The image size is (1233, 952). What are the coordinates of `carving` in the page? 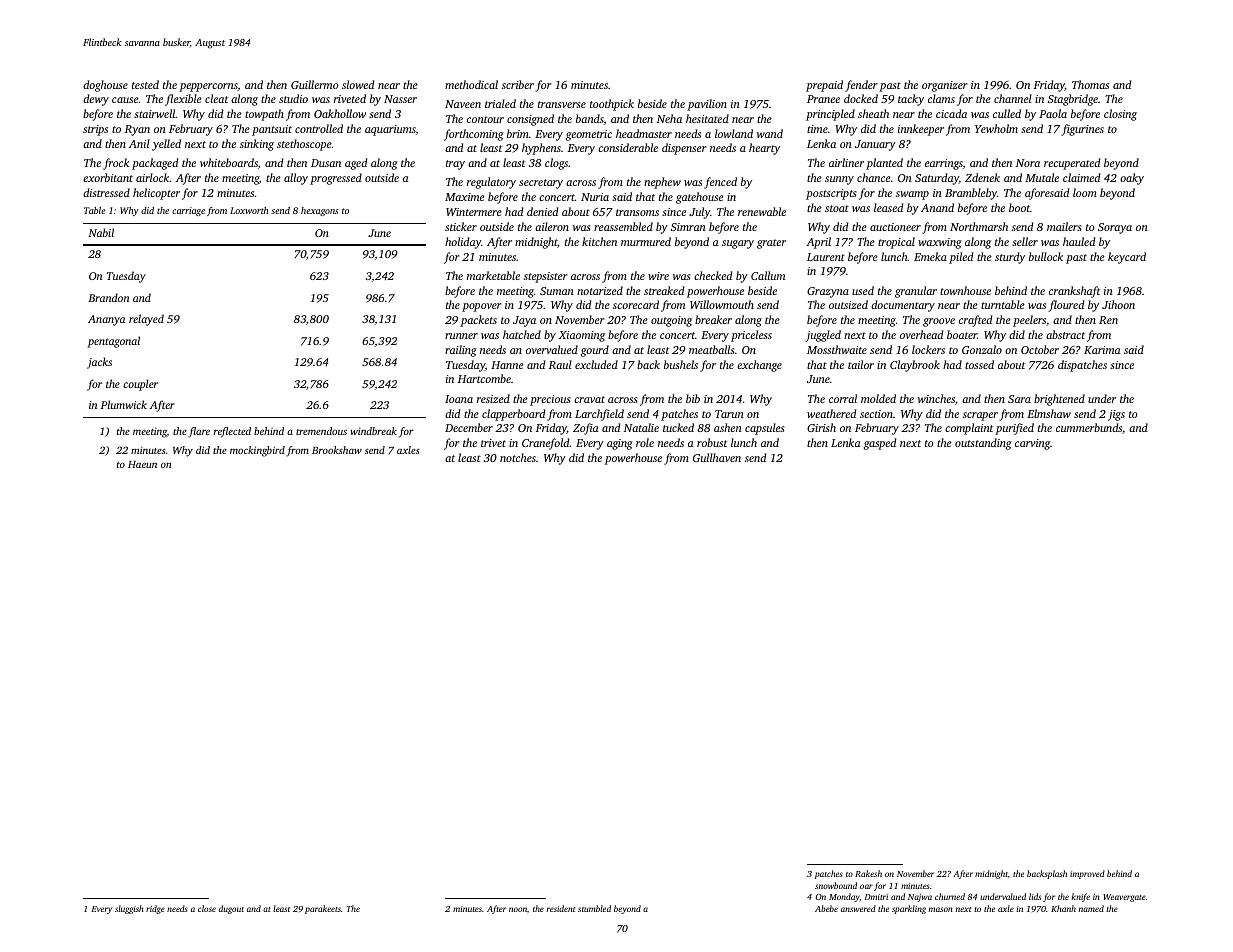 It's located at (1032, 444).
